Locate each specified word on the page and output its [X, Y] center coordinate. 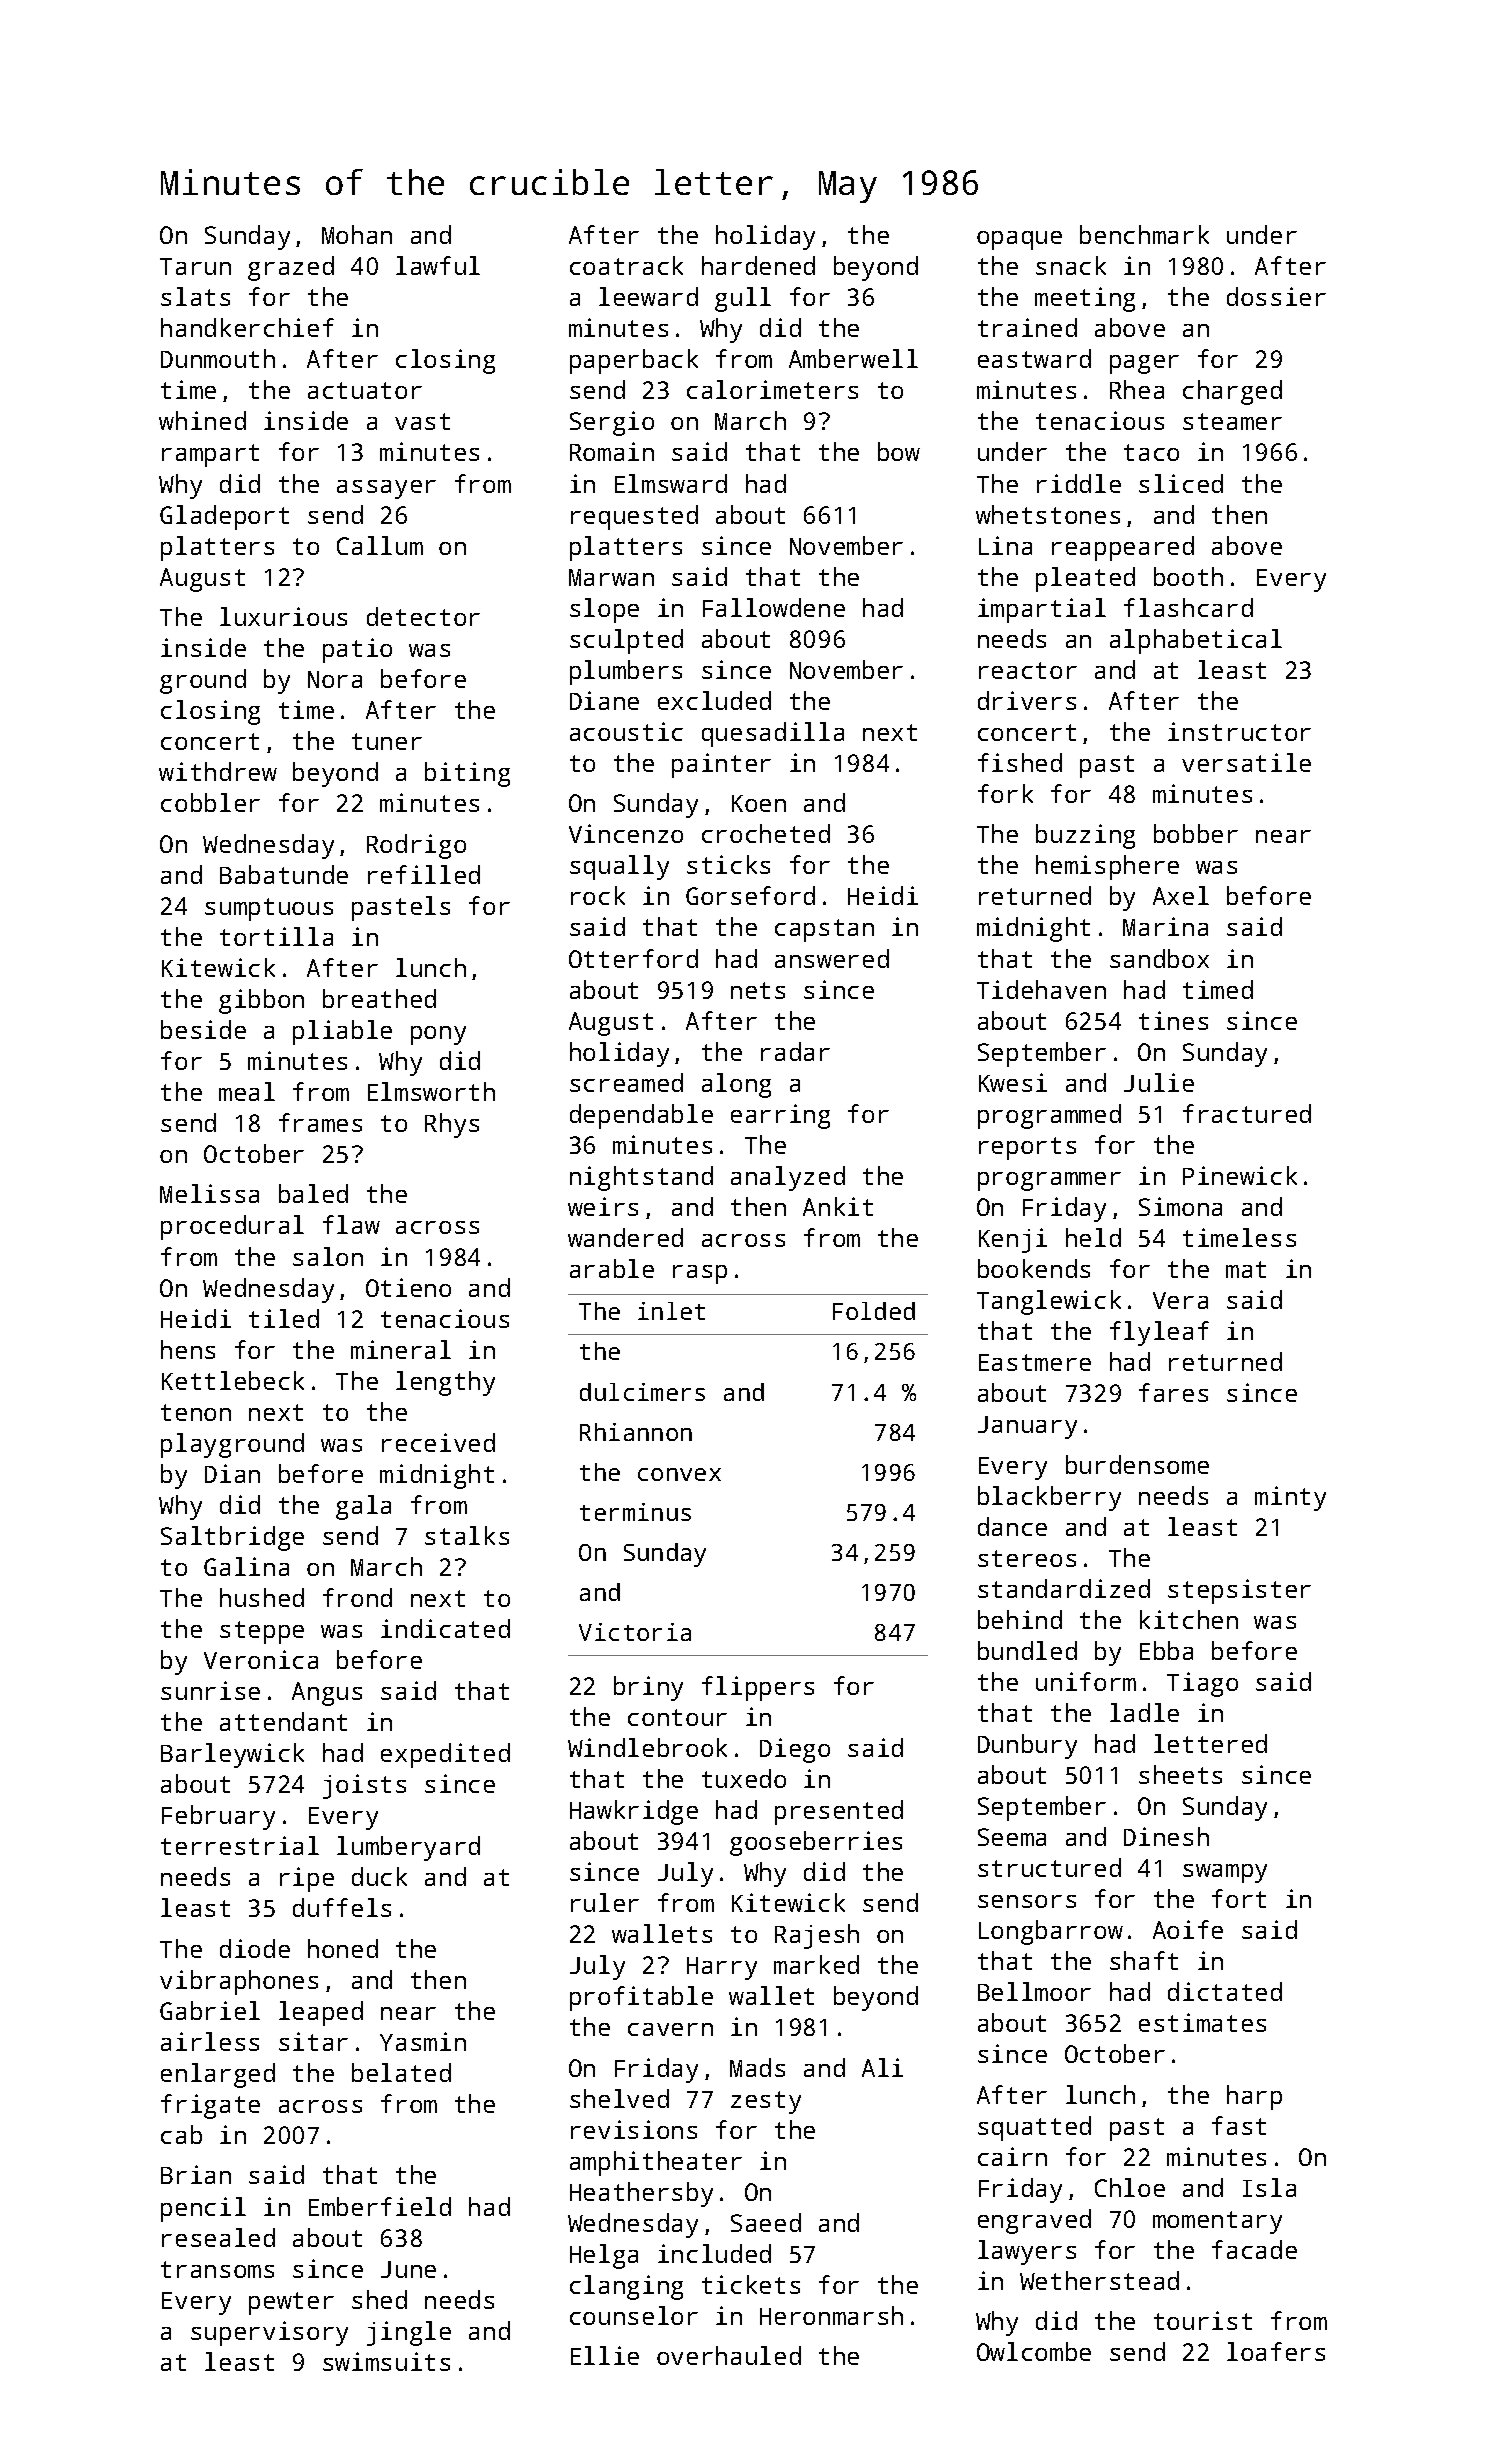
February [218, 1817]
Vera [1180, 1300]
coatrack [626, 265]
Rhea [1137, 389]
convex [679, 1474]
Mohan [357, 234]
